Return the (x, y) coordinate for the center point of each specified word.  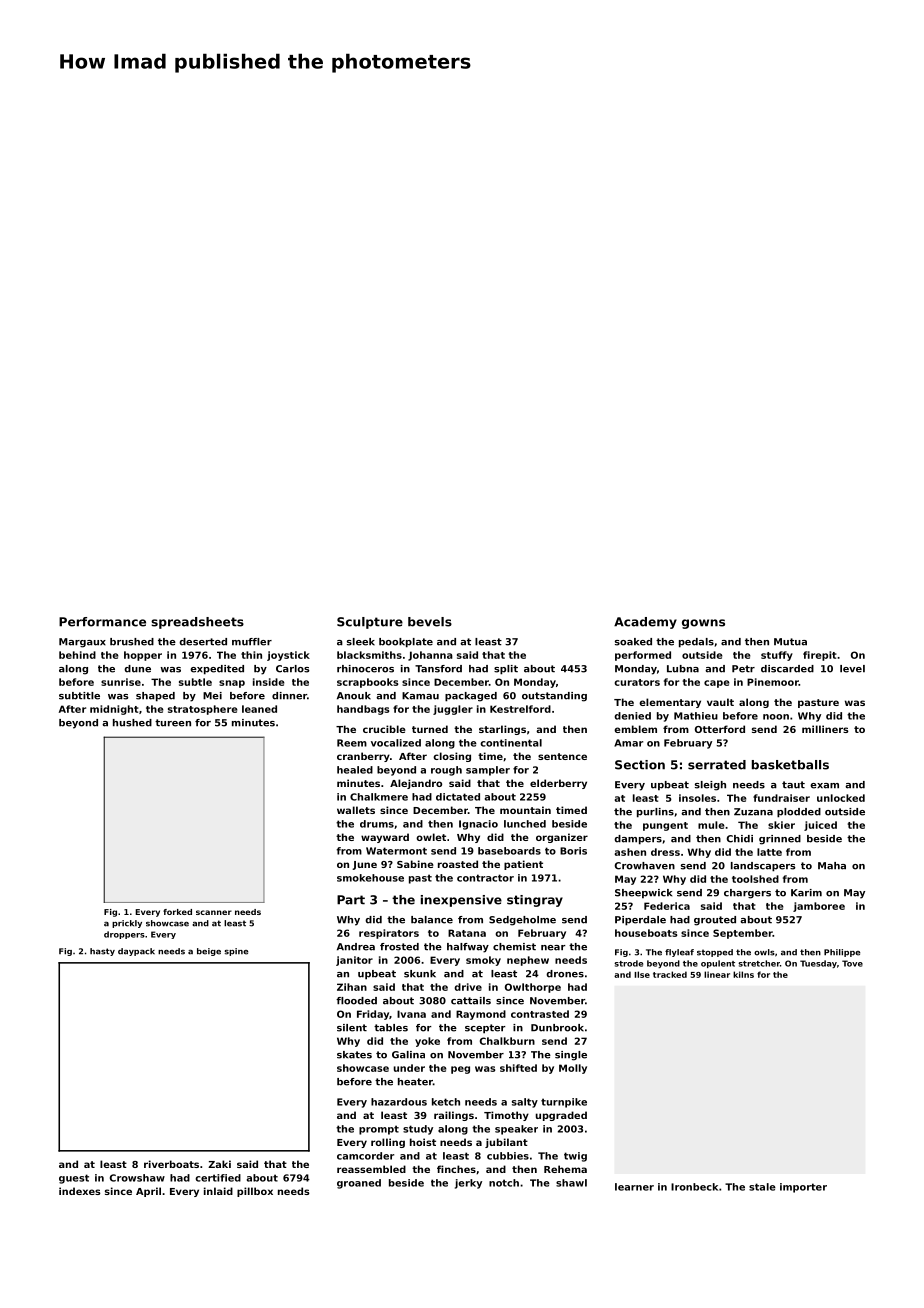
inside (269, 682)
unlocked (841, 798)
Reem (352, 743)
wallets (356, 810)
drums (377, 824)
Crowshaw (137, 1178)
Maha (832, 866)
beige (209, 952)
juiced (820, 826)
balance (432, 920)
